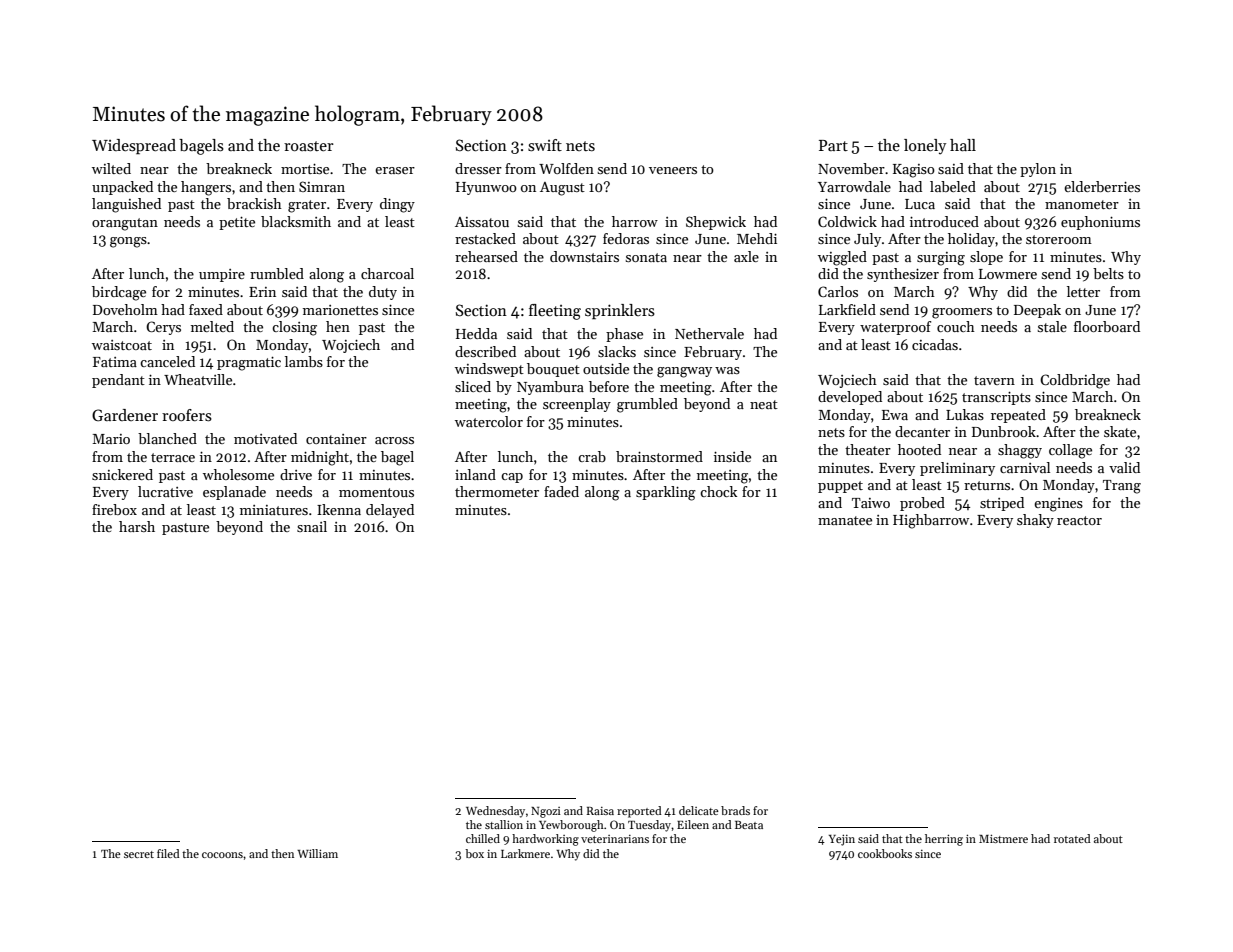  Describe the element at coordinates (931, 521) in the page. I see `Highbarrow` at that location.
